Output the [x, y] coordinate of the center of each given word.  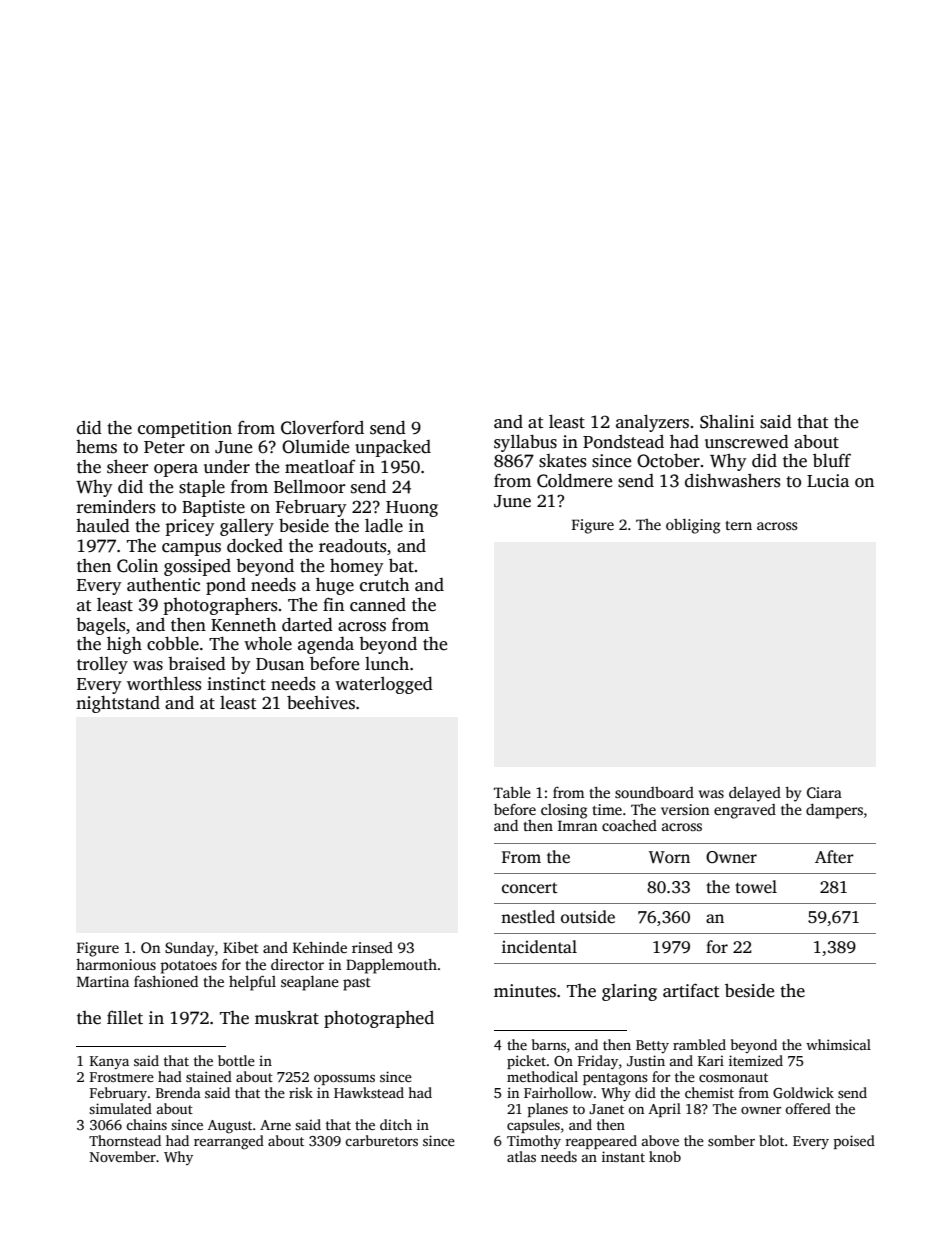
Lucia [828, 481]
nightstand [118, 704]
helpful [252, 983]
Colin [137, 566]
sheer [127, 467]
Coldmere [574, 481]
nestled [528, 917]
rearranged [229, 1142]
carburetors [381, 1140]
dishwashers [732, 481]
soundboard [654, 792]
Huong [412, 509]
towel [756, 887]
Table [512, 792]
